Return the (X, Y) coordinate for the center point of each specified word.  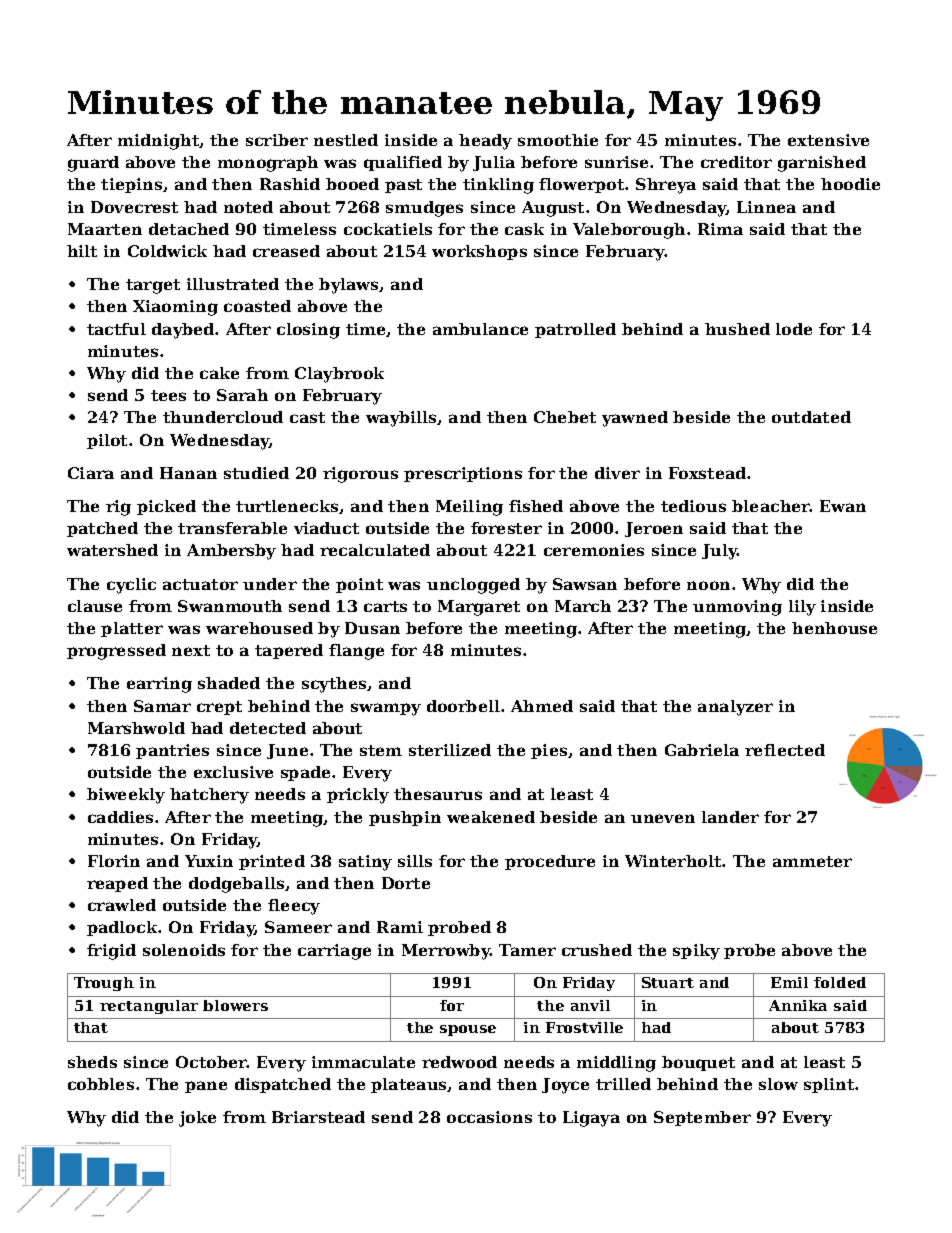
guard (93, 164)
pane (206, 1087)
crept (219, 708)
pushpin (405, 818)
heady (485, 142)
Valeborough (629, 231)
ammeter (812, 861)
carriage (334, 952)
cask (524, 229)
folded (840, 982)
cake (219, 373)
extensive (828, 140)
